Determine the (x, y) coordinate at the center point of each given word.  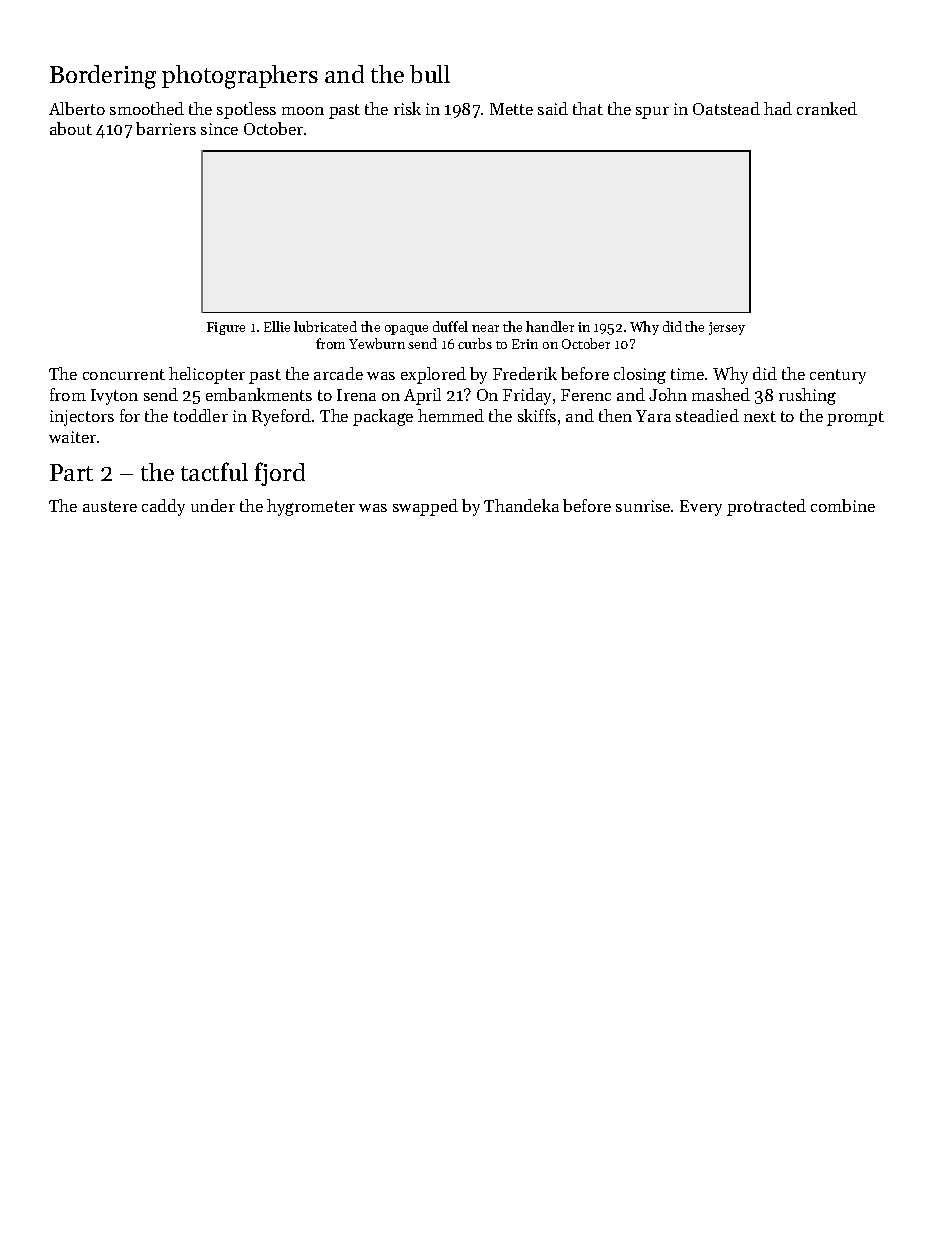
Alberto (77, 108)
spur (652, 113)
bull (430, 74)
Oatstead (726, 108)
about (71, 128)
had (778, 108)
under (213, 505)
